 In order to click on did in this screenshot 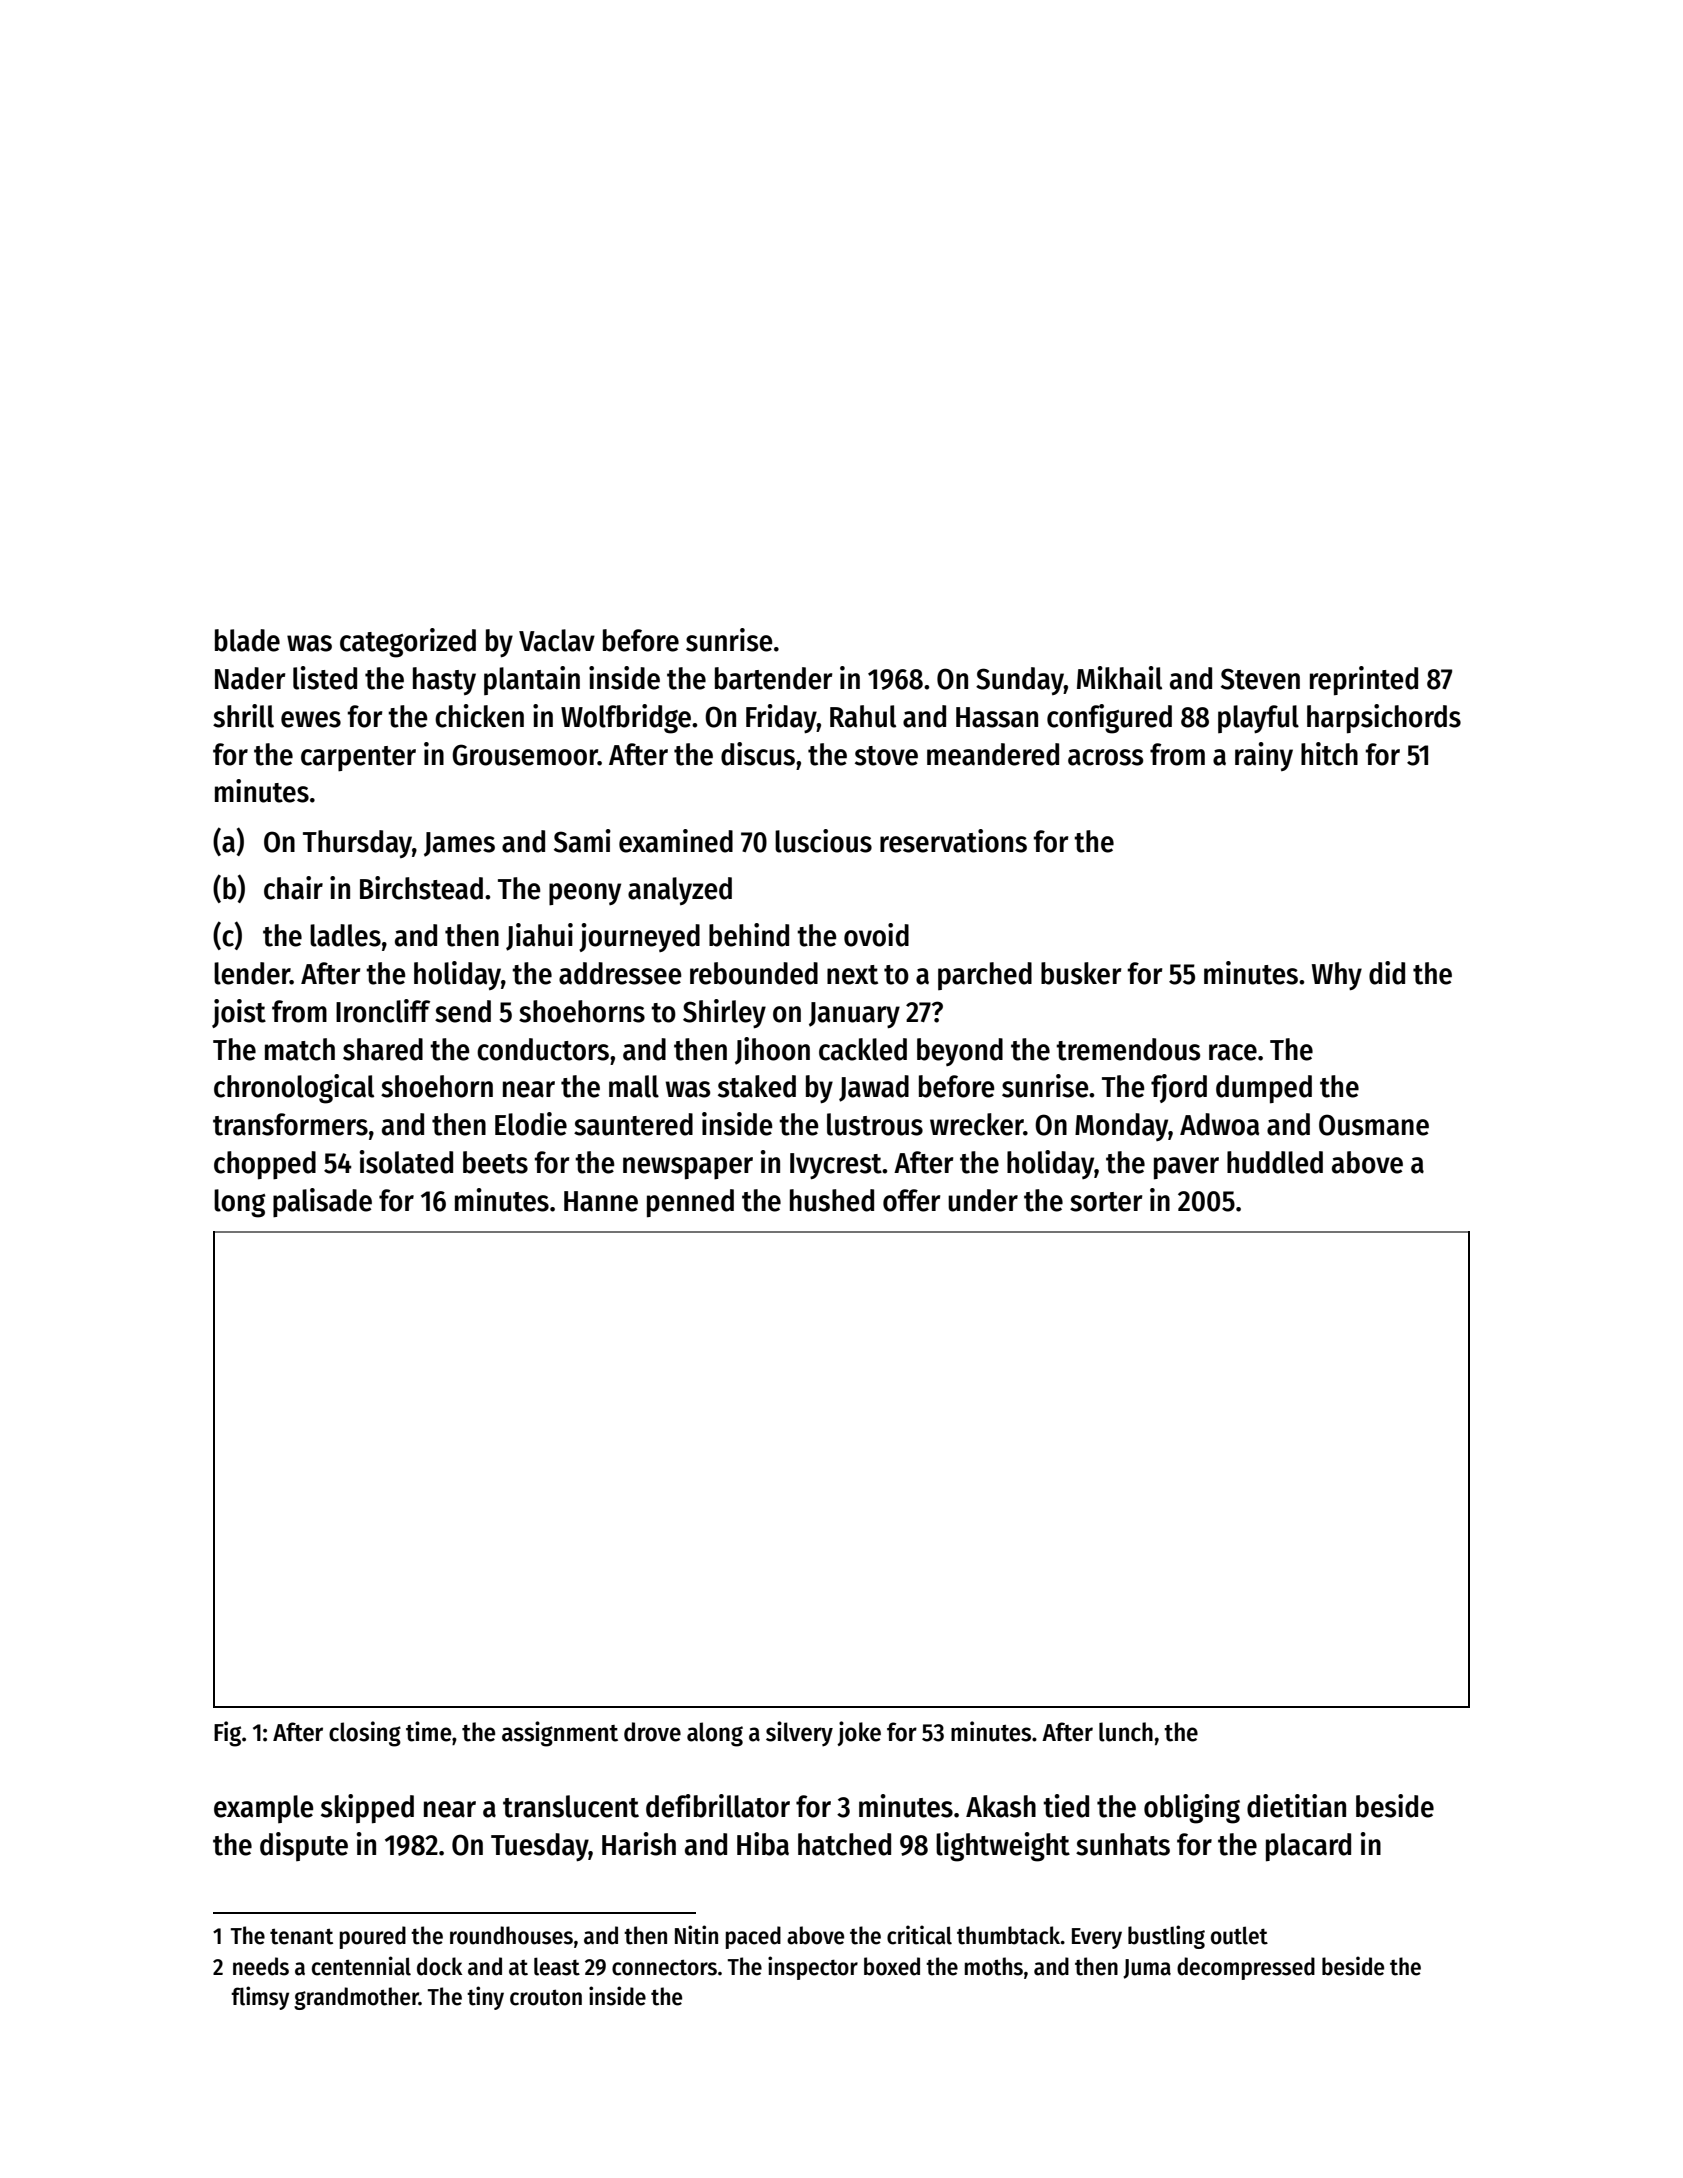, I will do `click(1387, 973)`.
